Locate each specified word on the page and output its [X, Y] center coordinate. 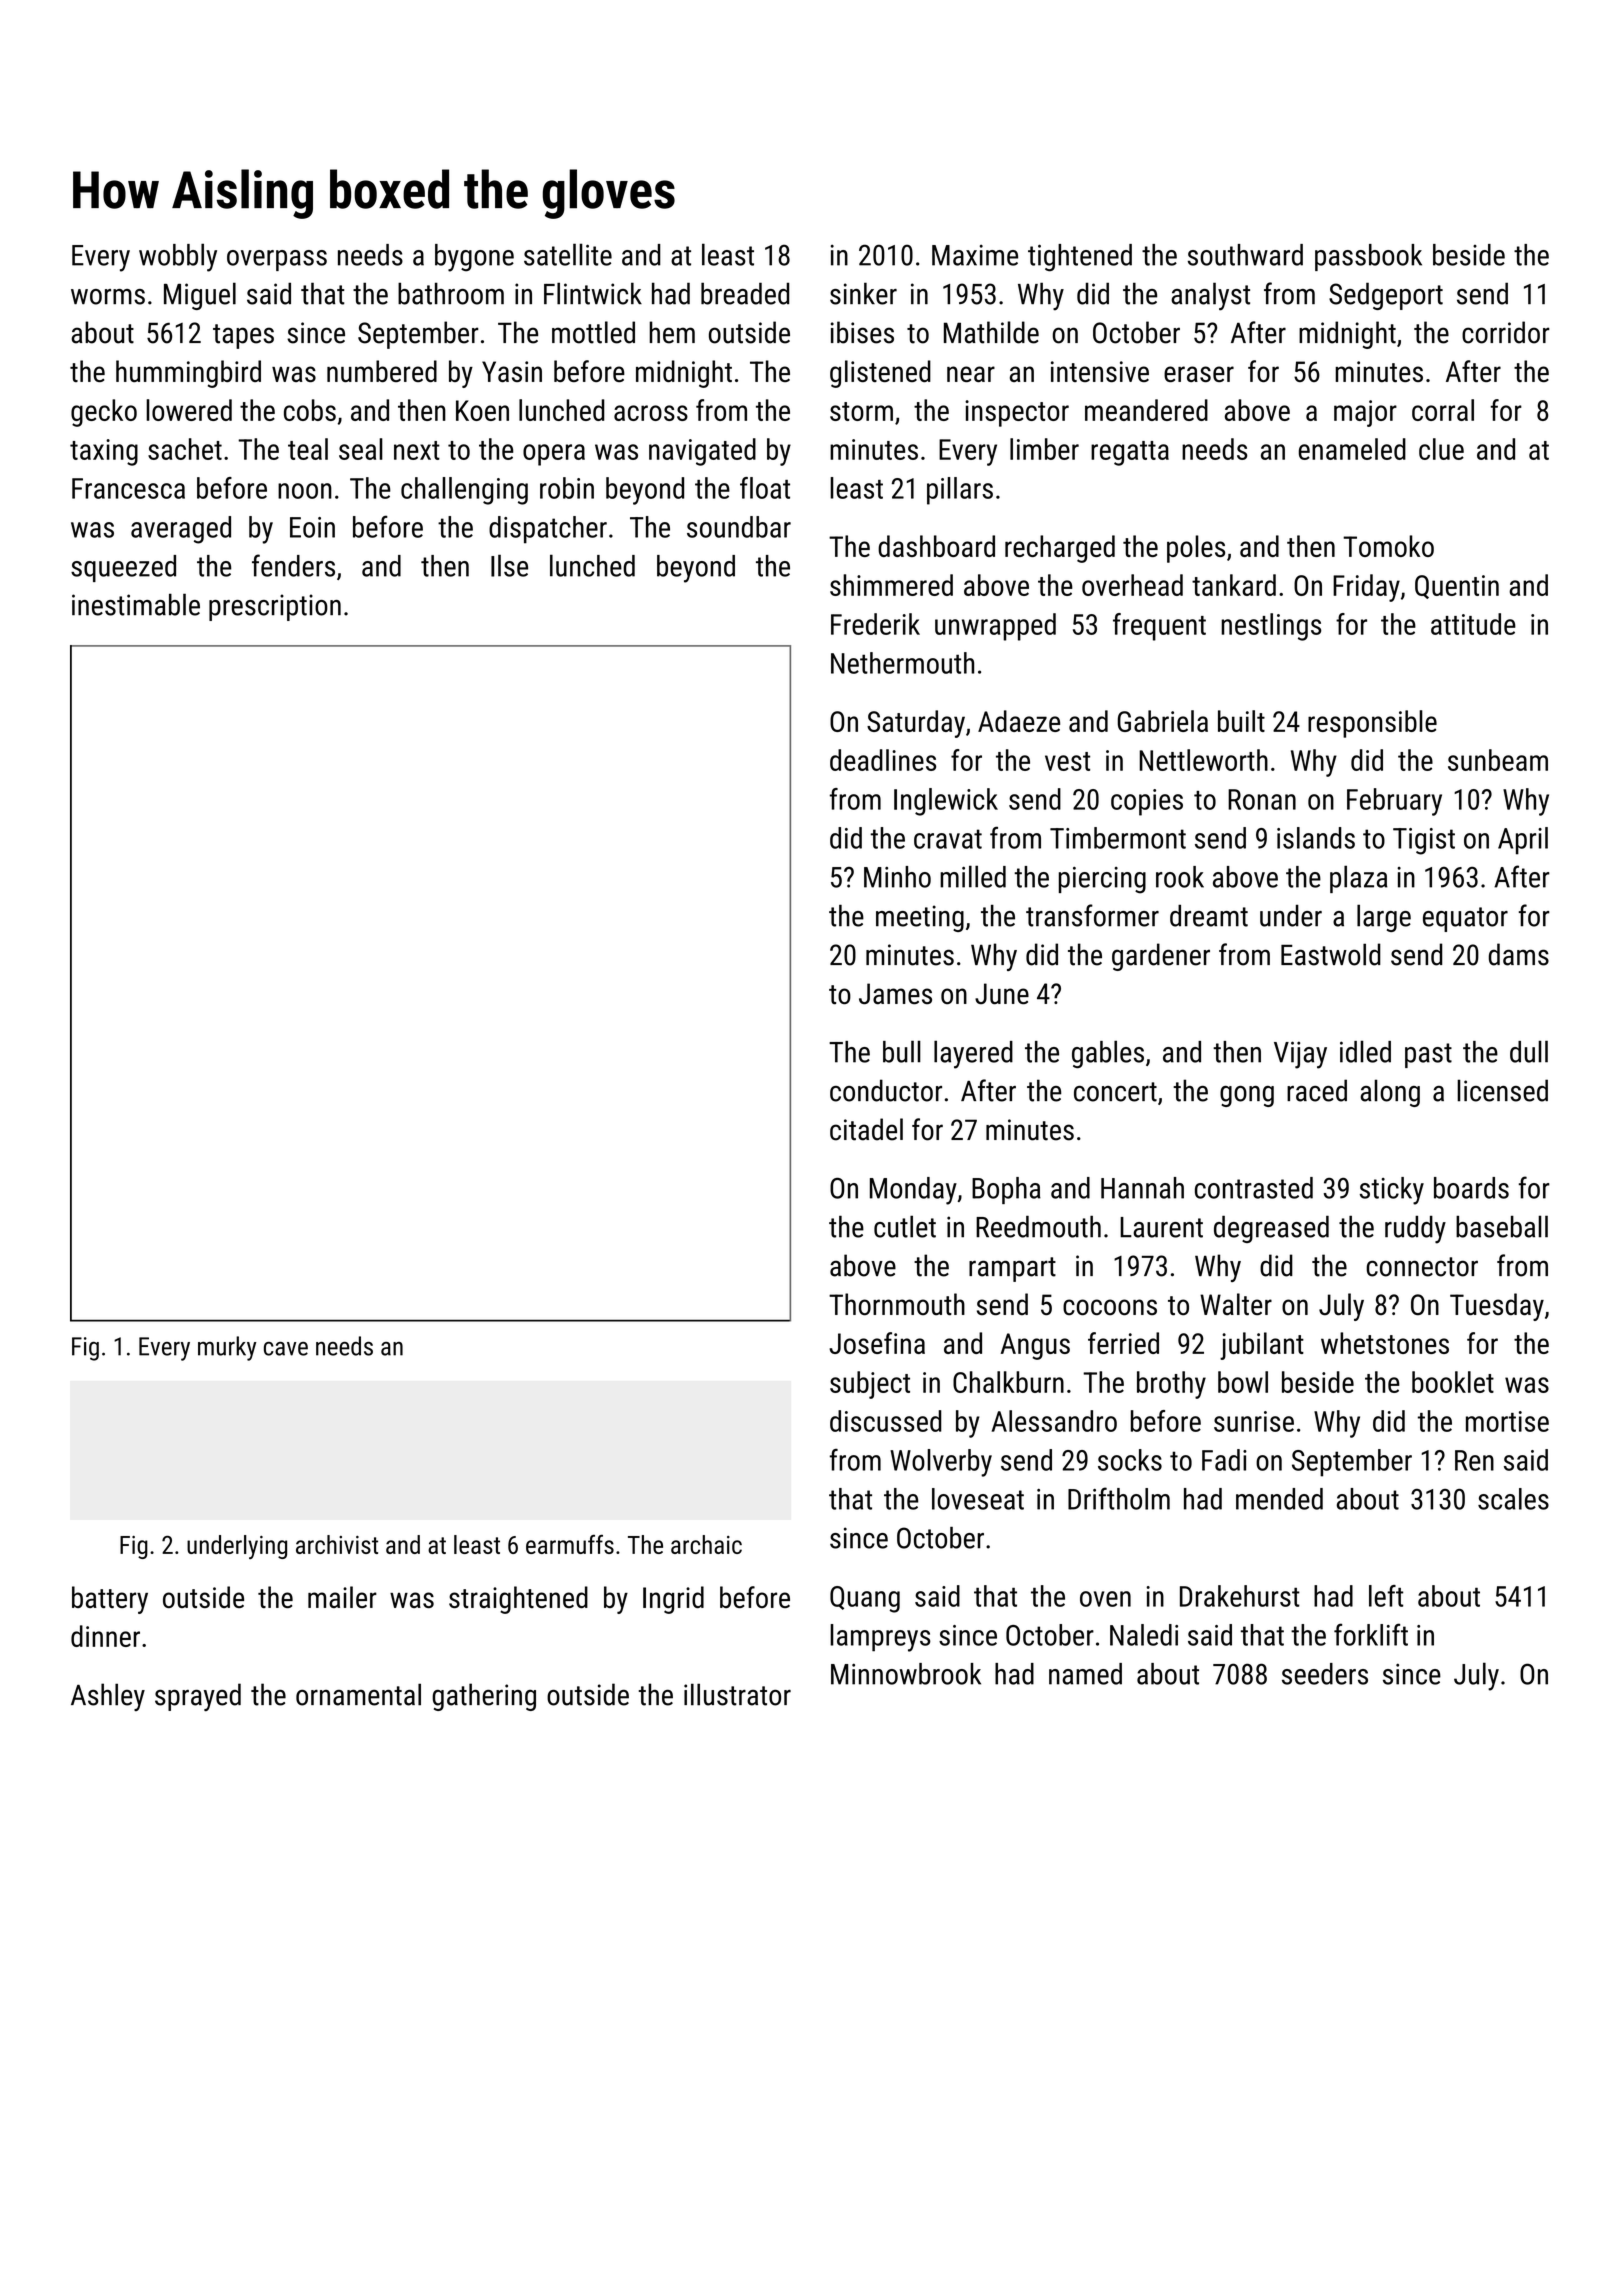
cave [286, 1349]
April [1523, 841]
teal [308, 449]
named [1085, 1674]
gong [1247, 1096]
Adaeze [1019, 721]
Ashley [108, 1697]
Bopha [1006, 1190]
